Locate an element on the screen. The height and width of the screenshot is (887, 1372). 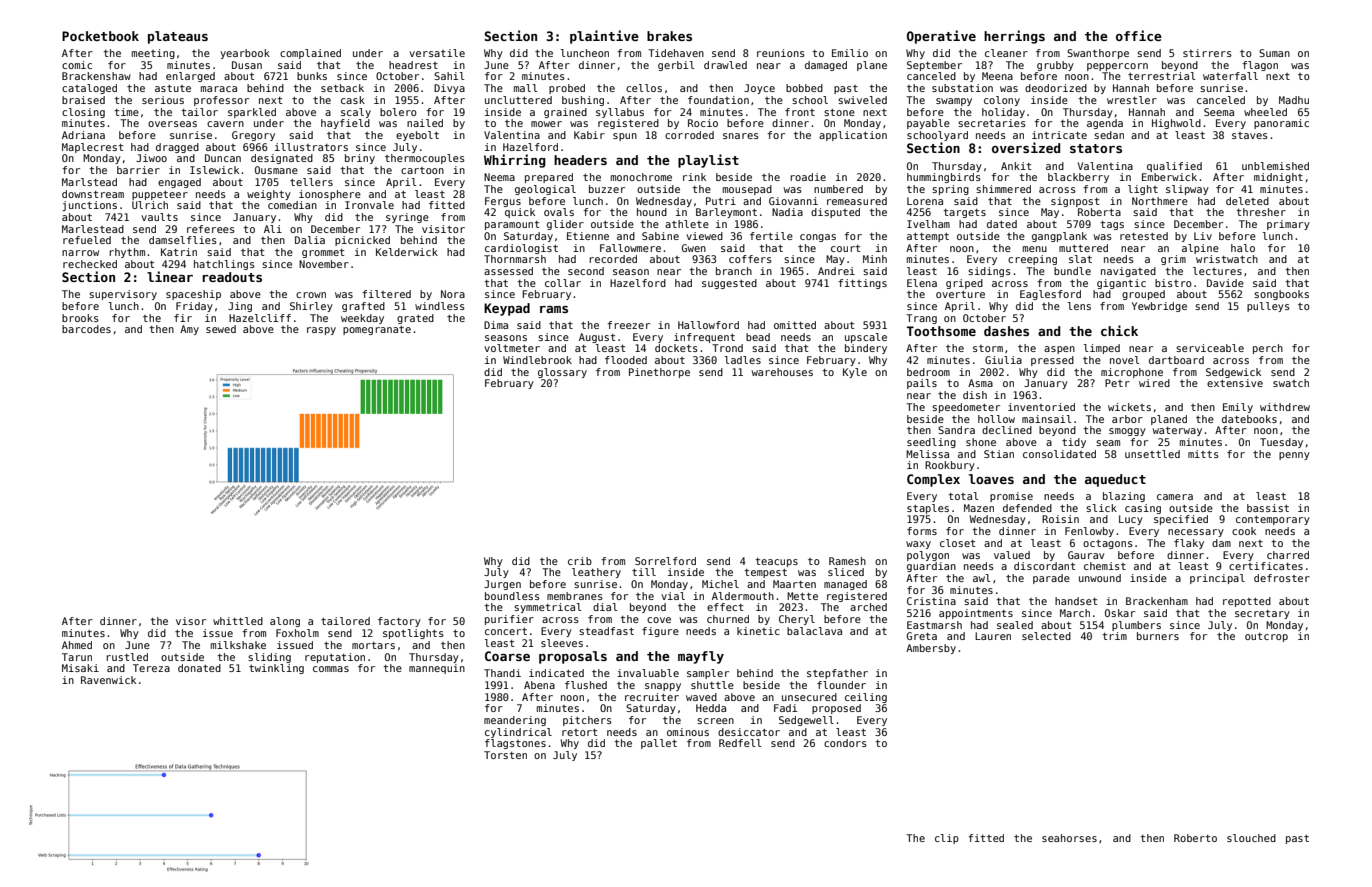
songbooks is located at coordinates (1281, 295).
